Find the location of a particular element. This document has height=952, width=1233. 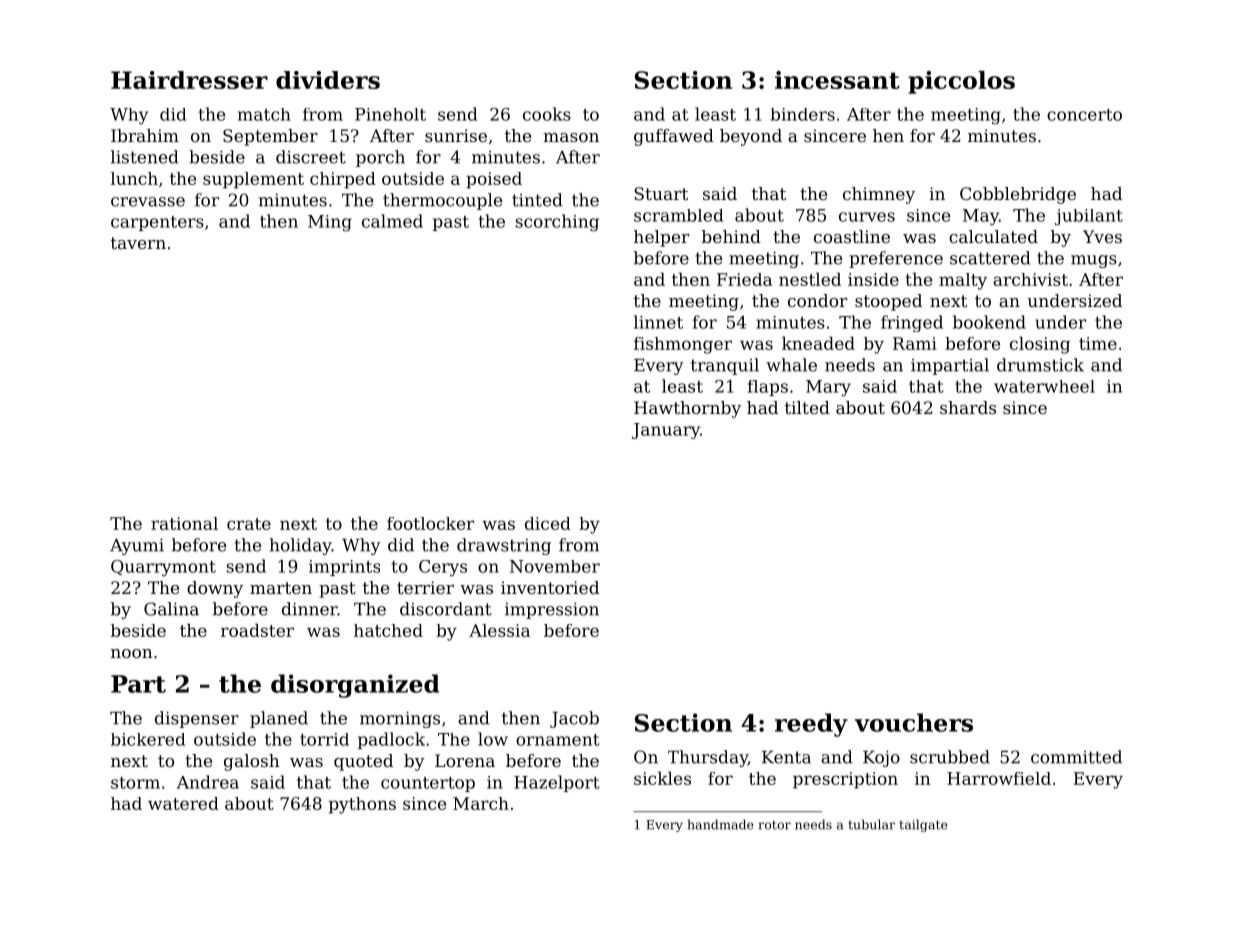

tilted is located at coordinates (807, 407).
